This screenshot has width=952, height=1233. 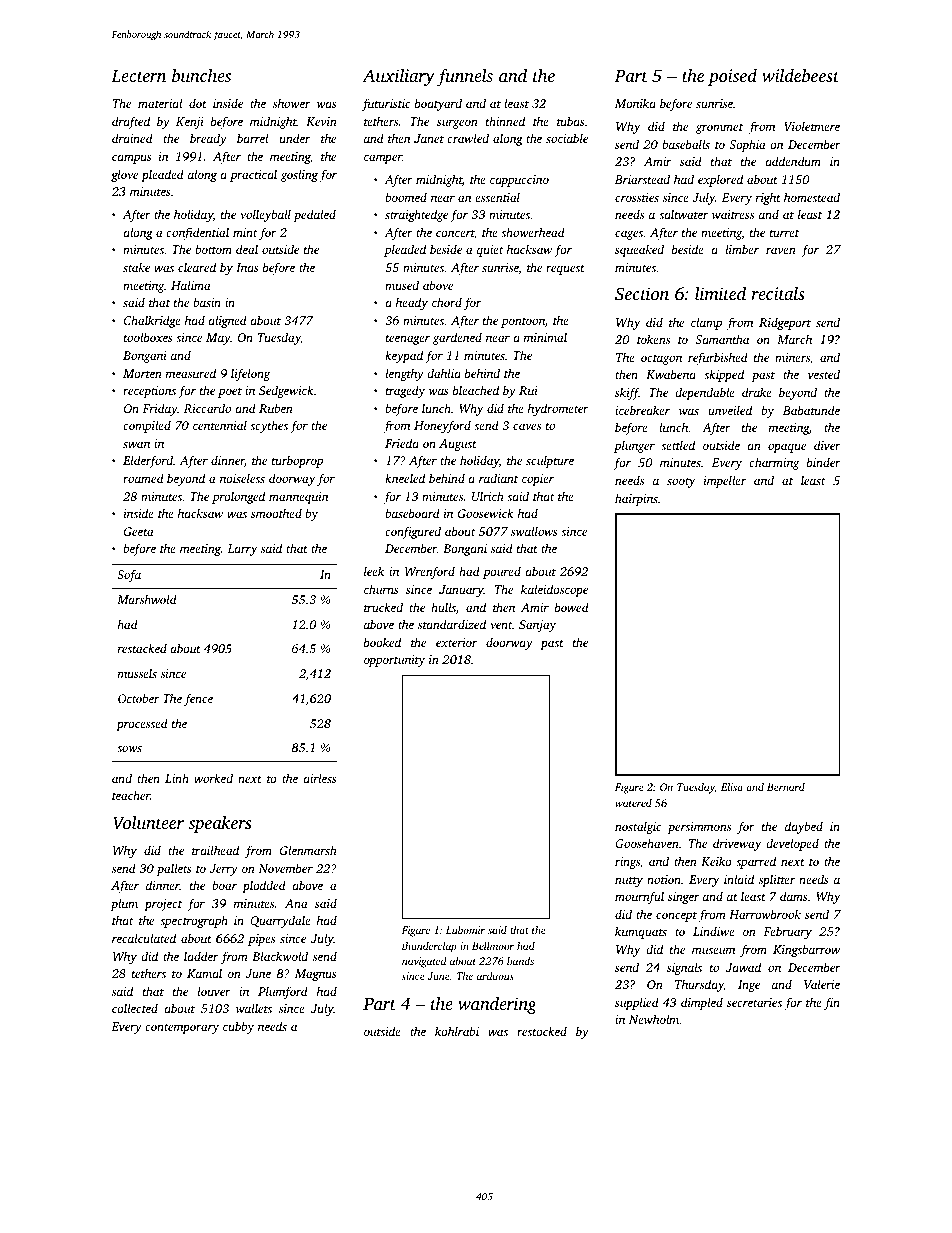 What do you see at coordinates (732, 77) in the screenshot?
I see `poised` at bounding box center [732, 77].
